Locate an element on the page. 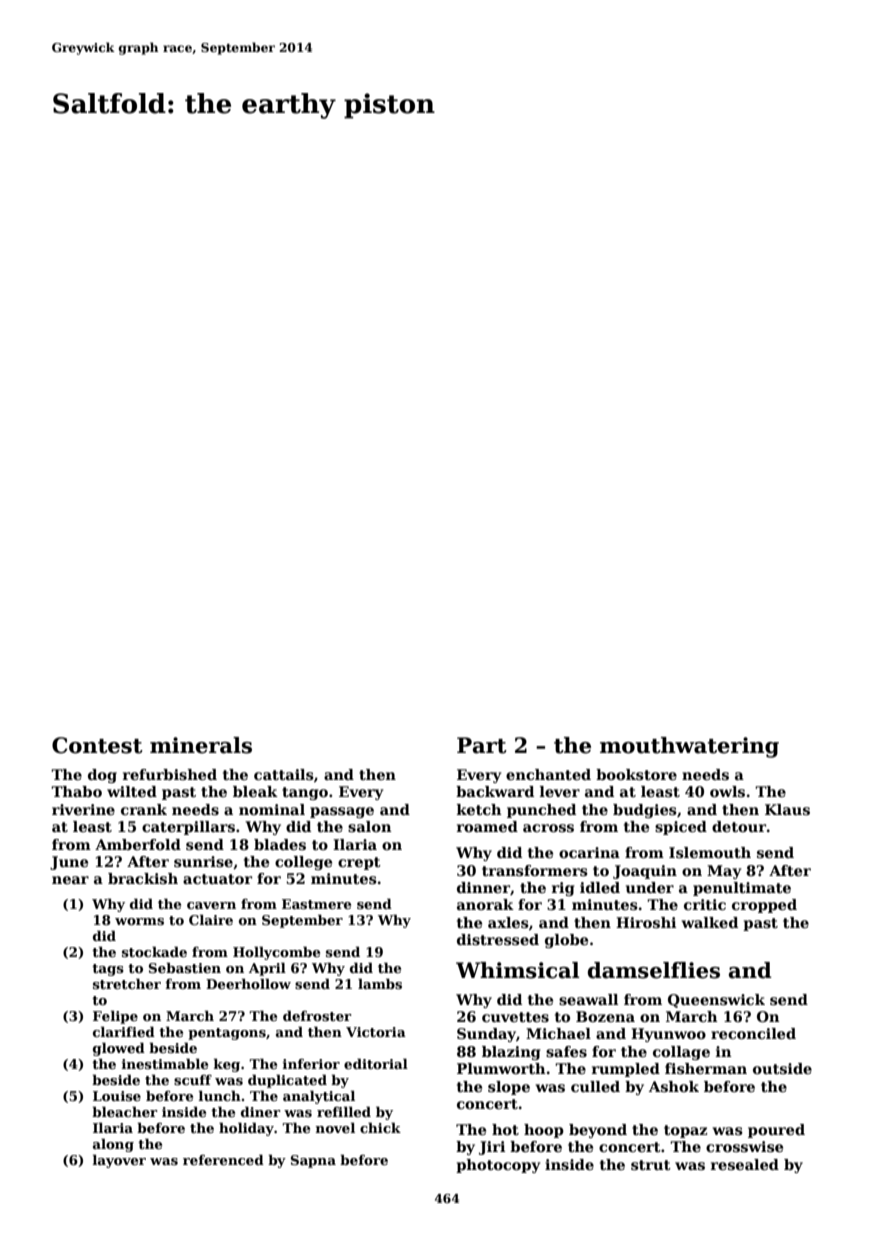 The height and width of the page is (1233, 869). along is located at coordinates (113, 1145).
